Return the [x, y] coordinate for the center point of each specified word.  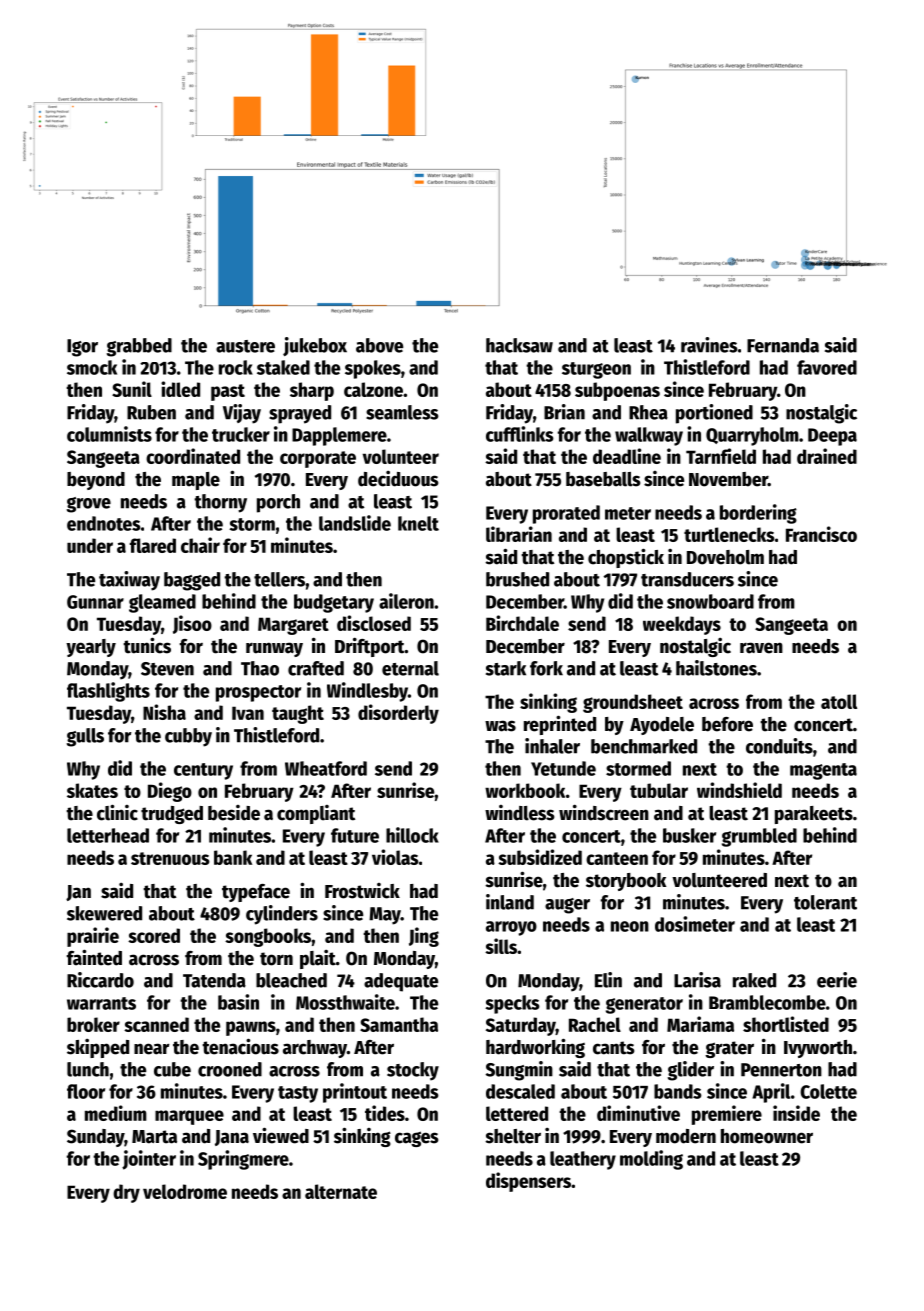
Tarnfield [721, 456]
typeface [256, 893]
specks [512, 1004]
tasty [298, 1094]
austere [245, 346]
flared [153, 545]
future [355, 835]
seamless [402, 412]
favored [827, 367]
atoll [839, 701]
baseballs [603, 479]
